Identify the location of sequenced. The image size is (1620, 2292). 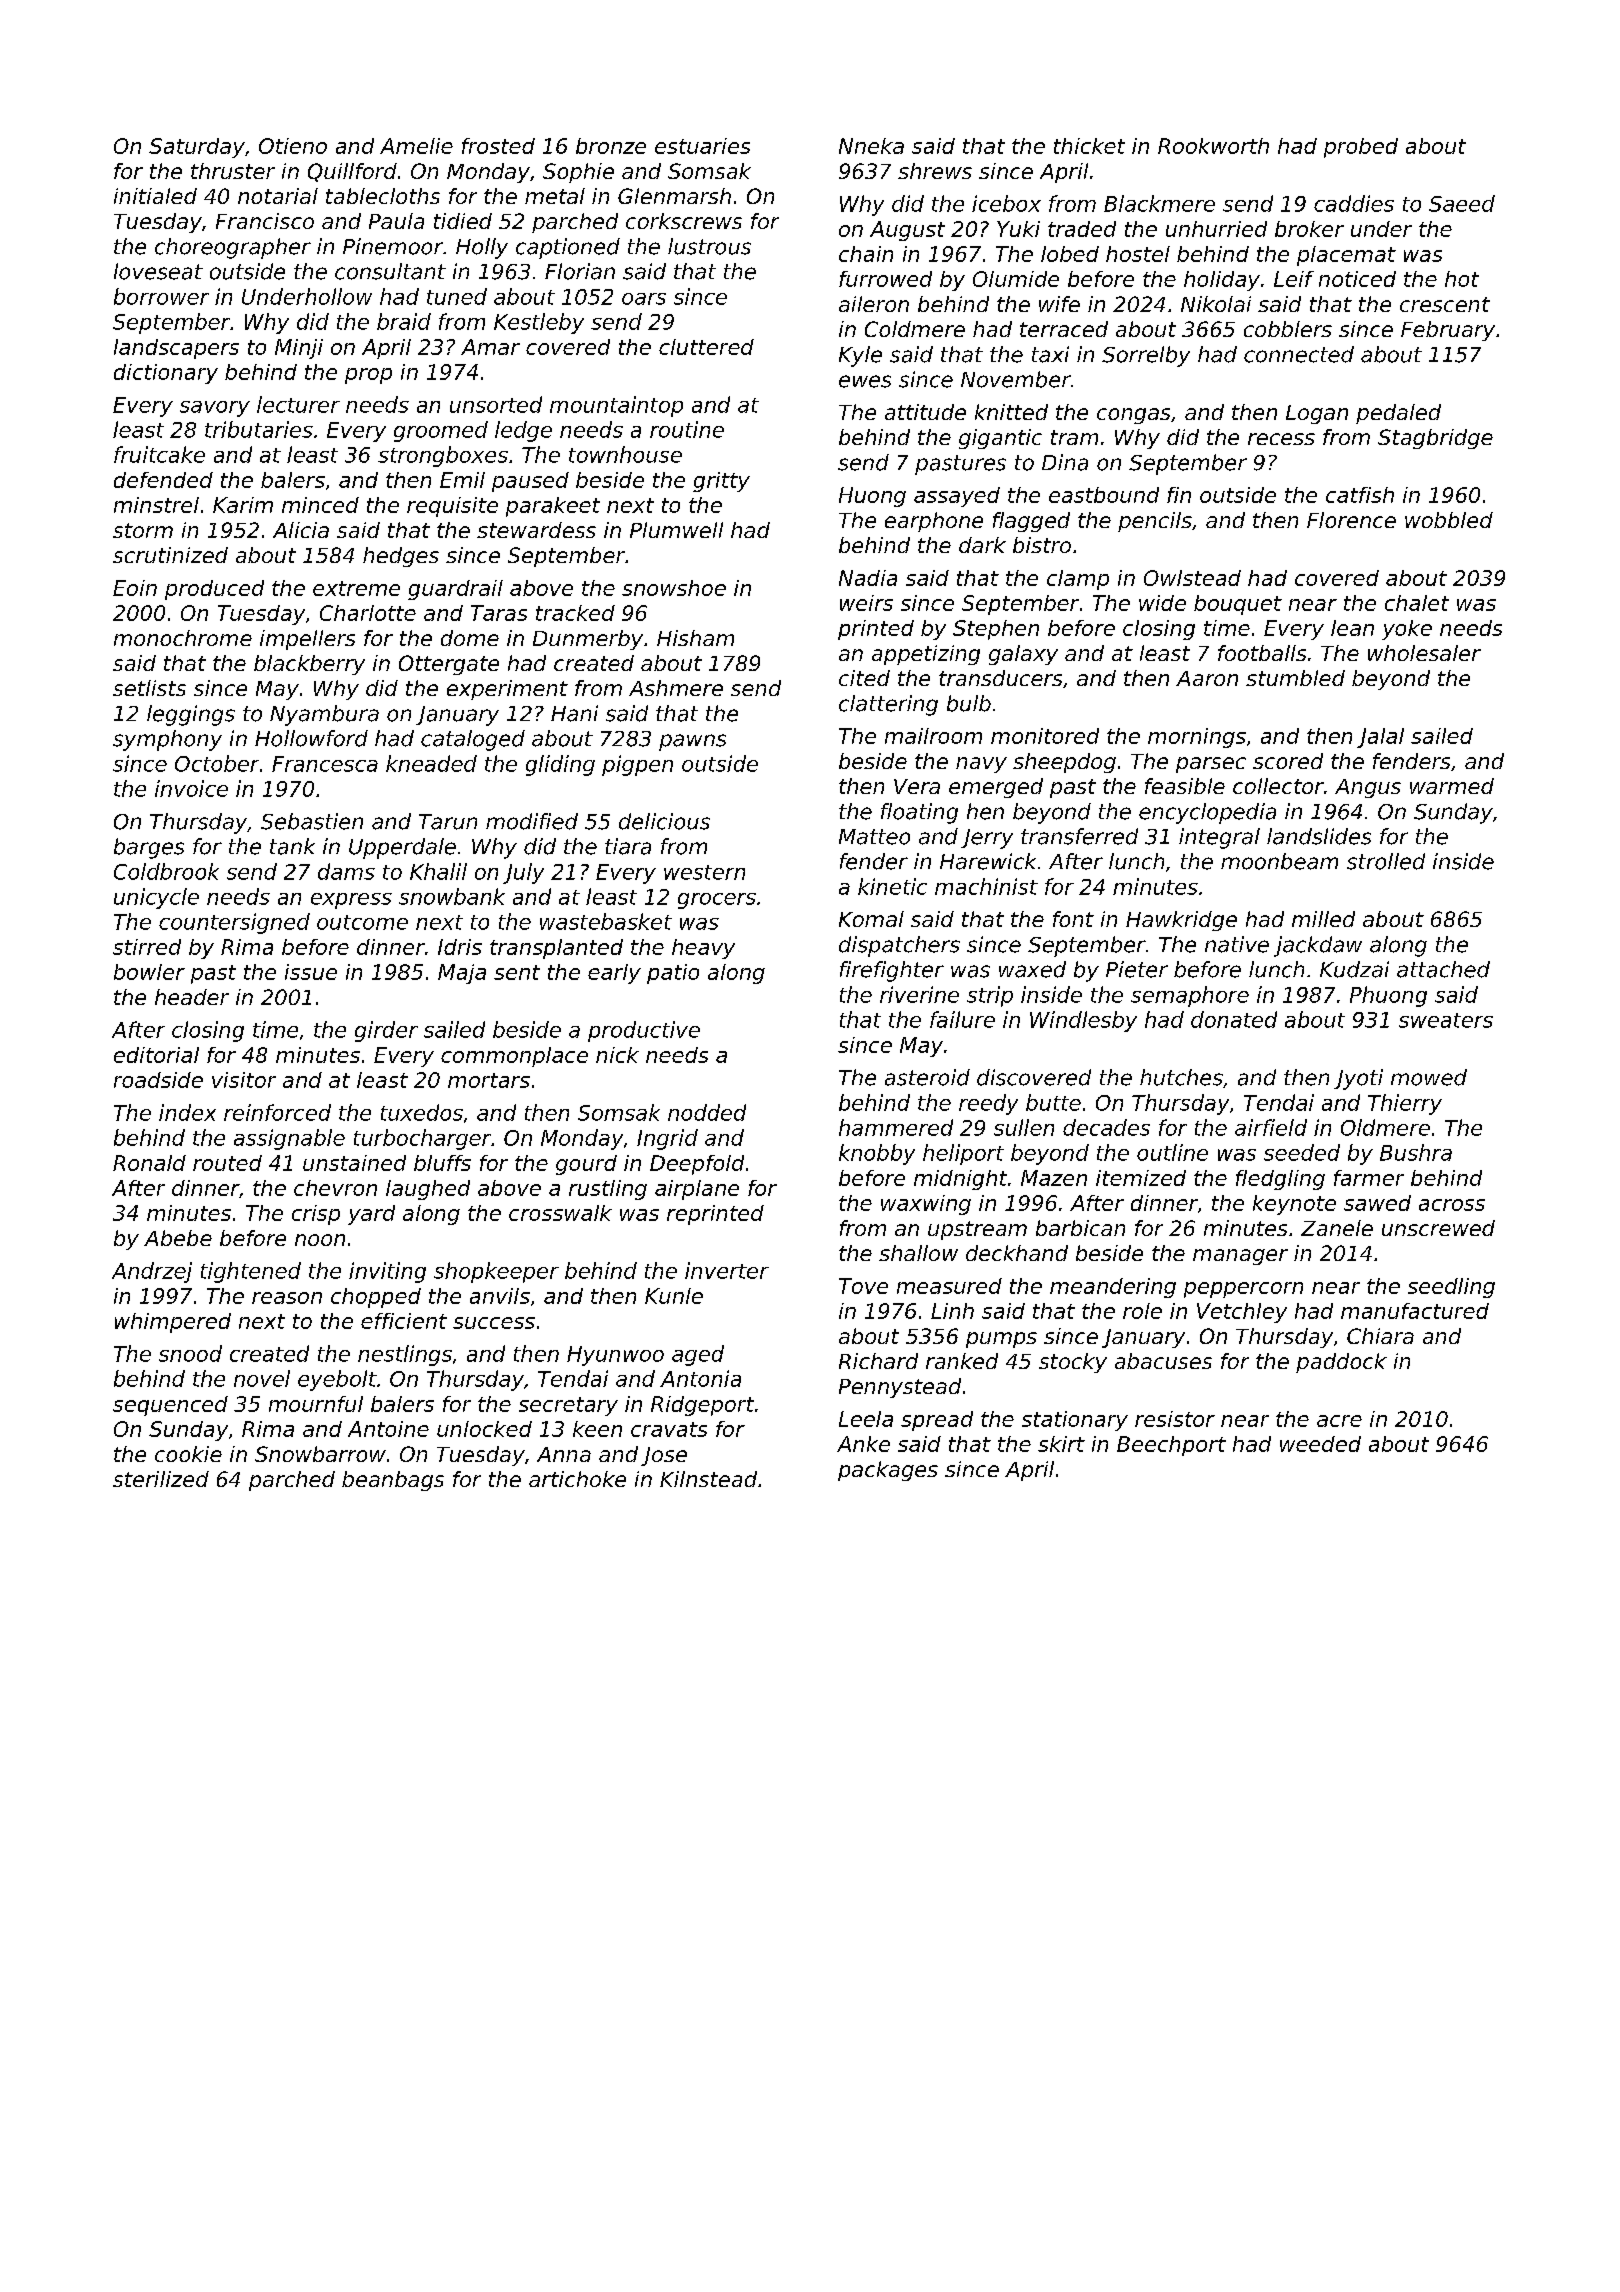
(170, 1406).
